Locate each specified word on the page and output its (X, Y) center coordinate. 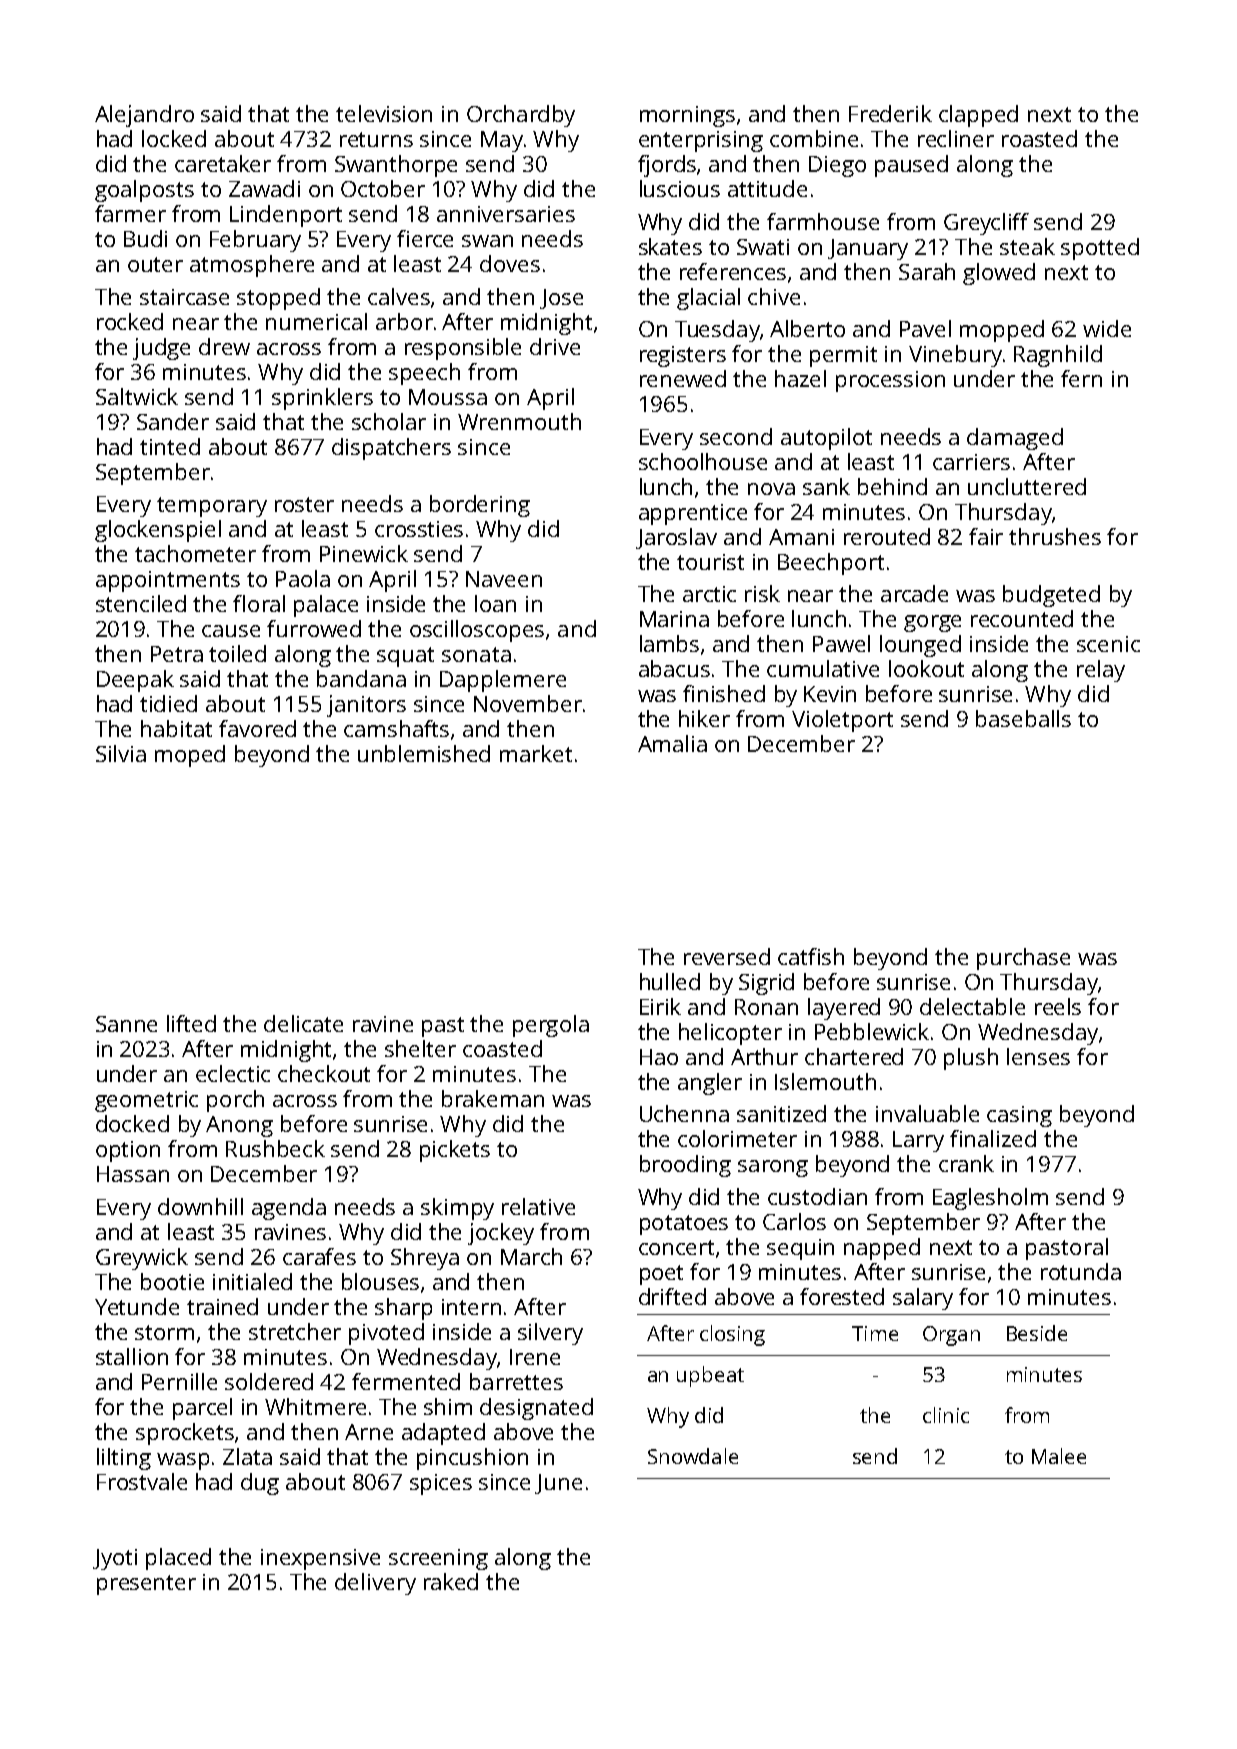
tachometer (195, 553)
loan (495, 603)
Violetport (842, 721)
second (736, 436)
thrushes (1055, 536)
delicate (303, 1023)
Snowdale (693, 1456)
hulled (670, 981)
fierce (425, 238)
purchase (1023, 959)
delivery (375, 1584)
